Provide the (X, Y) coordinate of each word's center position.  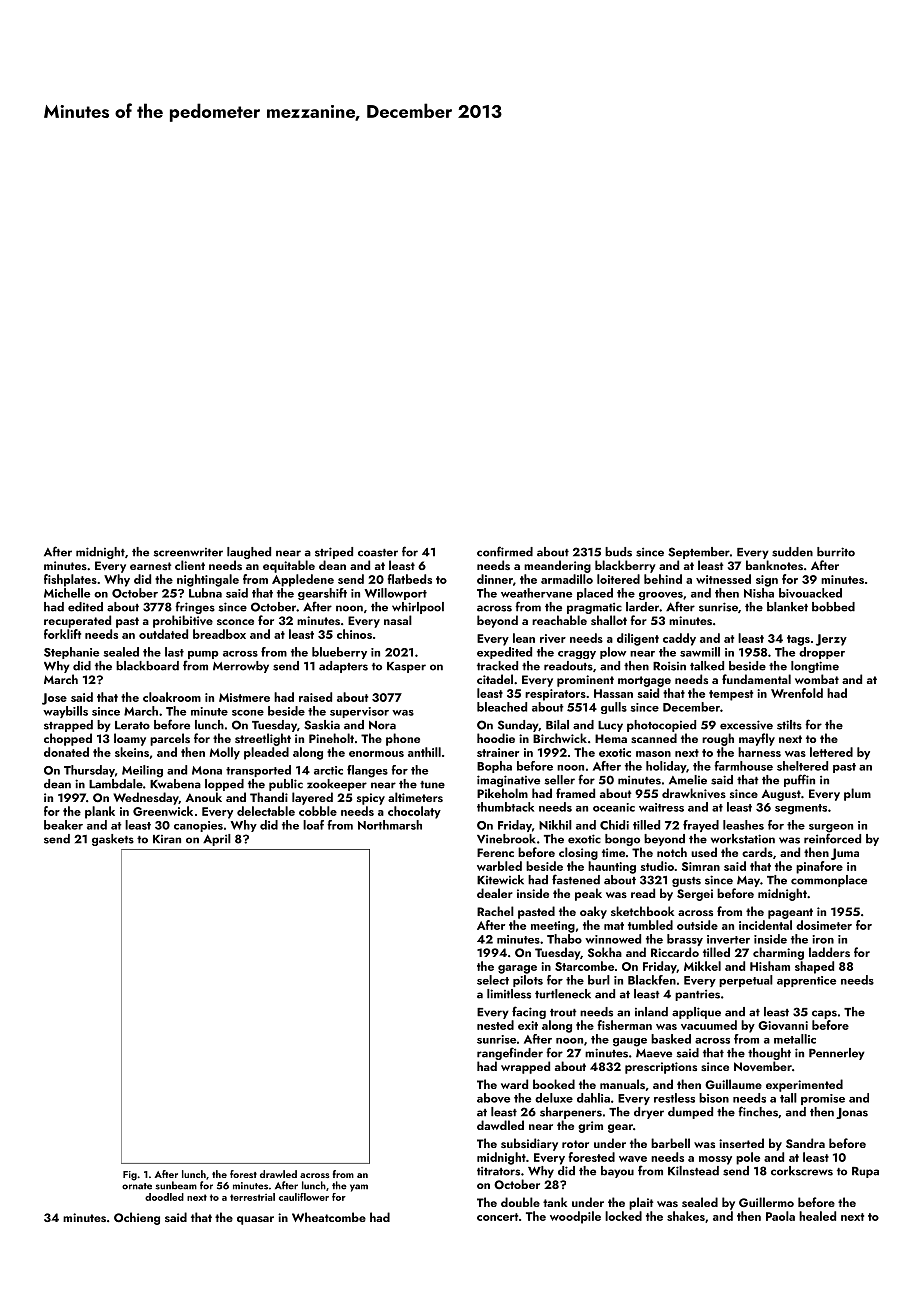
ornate (137, 1186)
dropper (822, 653)
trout (563, 1013)
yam (359, 1188)
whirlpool (418, 608)
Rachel (495, 911)
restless (674, 1098)
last (174, 652)
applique (696, 1013)
